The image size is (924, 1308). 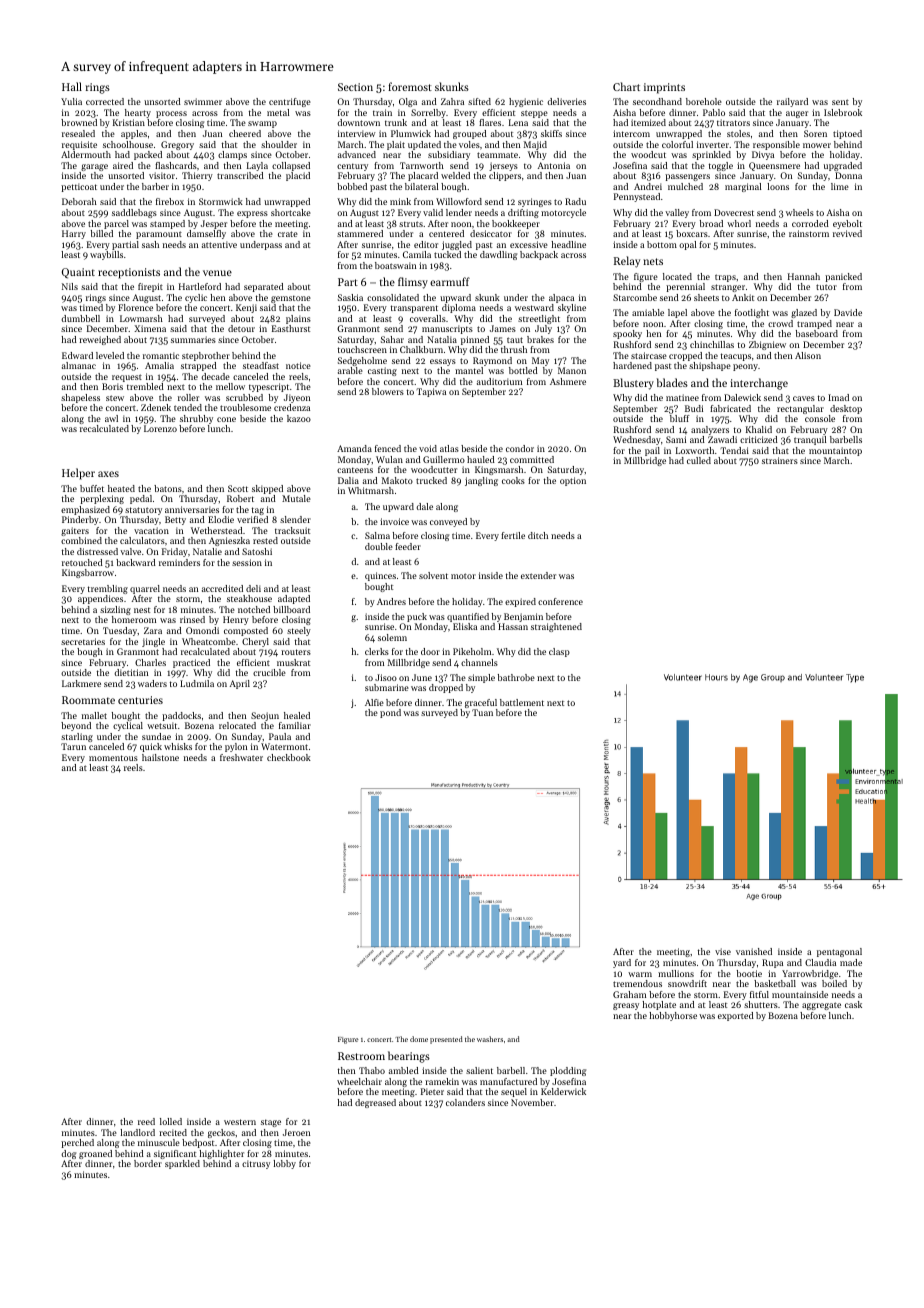 I want to click on sparkled, so click(x=182, y=1164).
